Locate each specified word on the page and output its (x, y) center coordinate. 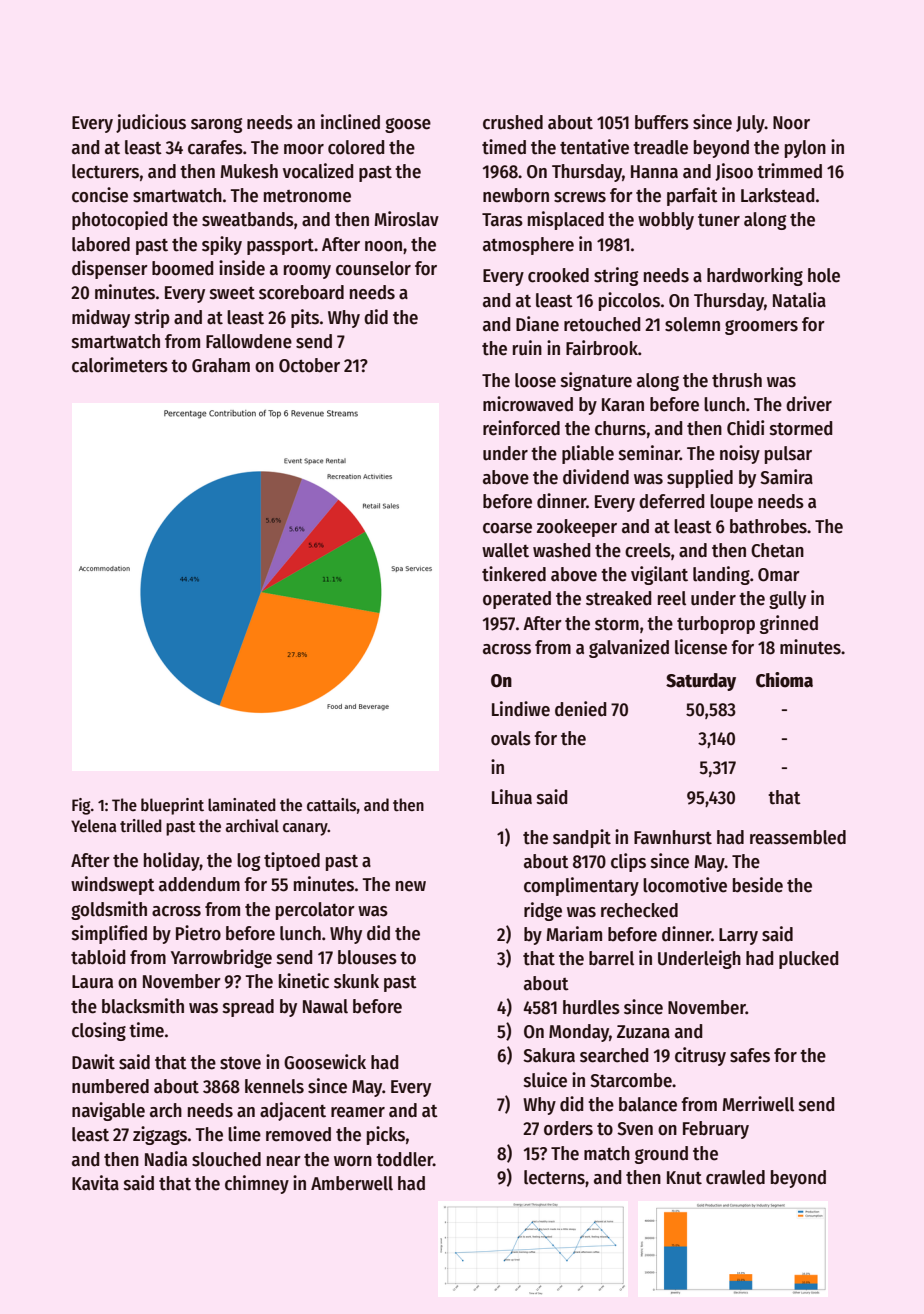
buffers (662, 122)
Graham (221, 365)
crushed (513, 122)
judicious (151, 123)
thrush (737, 380)
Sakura (549, 1055)
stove (240, 1063)
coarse (507, 528)
